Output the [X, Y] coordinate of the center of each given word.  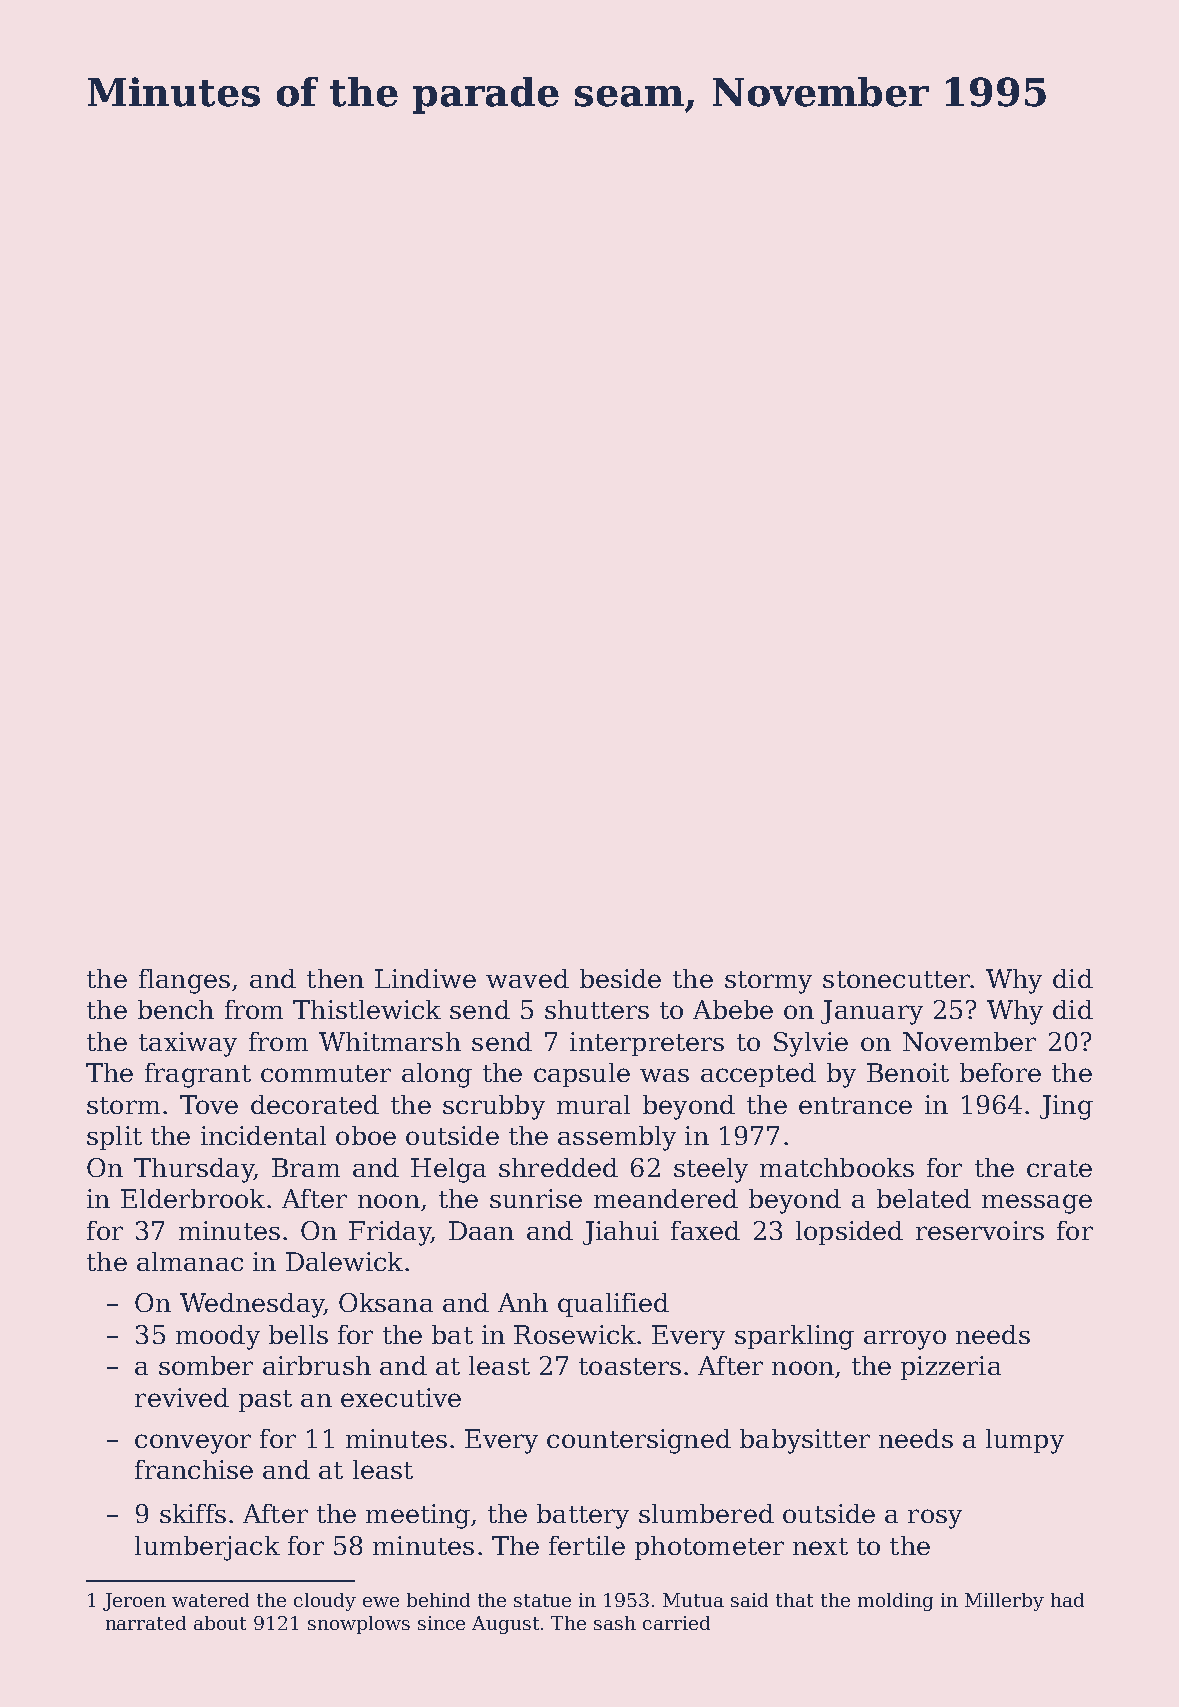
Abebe [733, 1009]
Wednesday [252, 1305]
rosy [935, 1519]
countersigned [639, 1441]
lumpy [1025, 1441]
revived [182, 1397]
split [114, 1138]
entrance [855, 1105]
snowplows [359, 1625]
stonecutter [896, 979]
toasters [630, 1366]
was [664, 1075]
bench [176, 1009]
